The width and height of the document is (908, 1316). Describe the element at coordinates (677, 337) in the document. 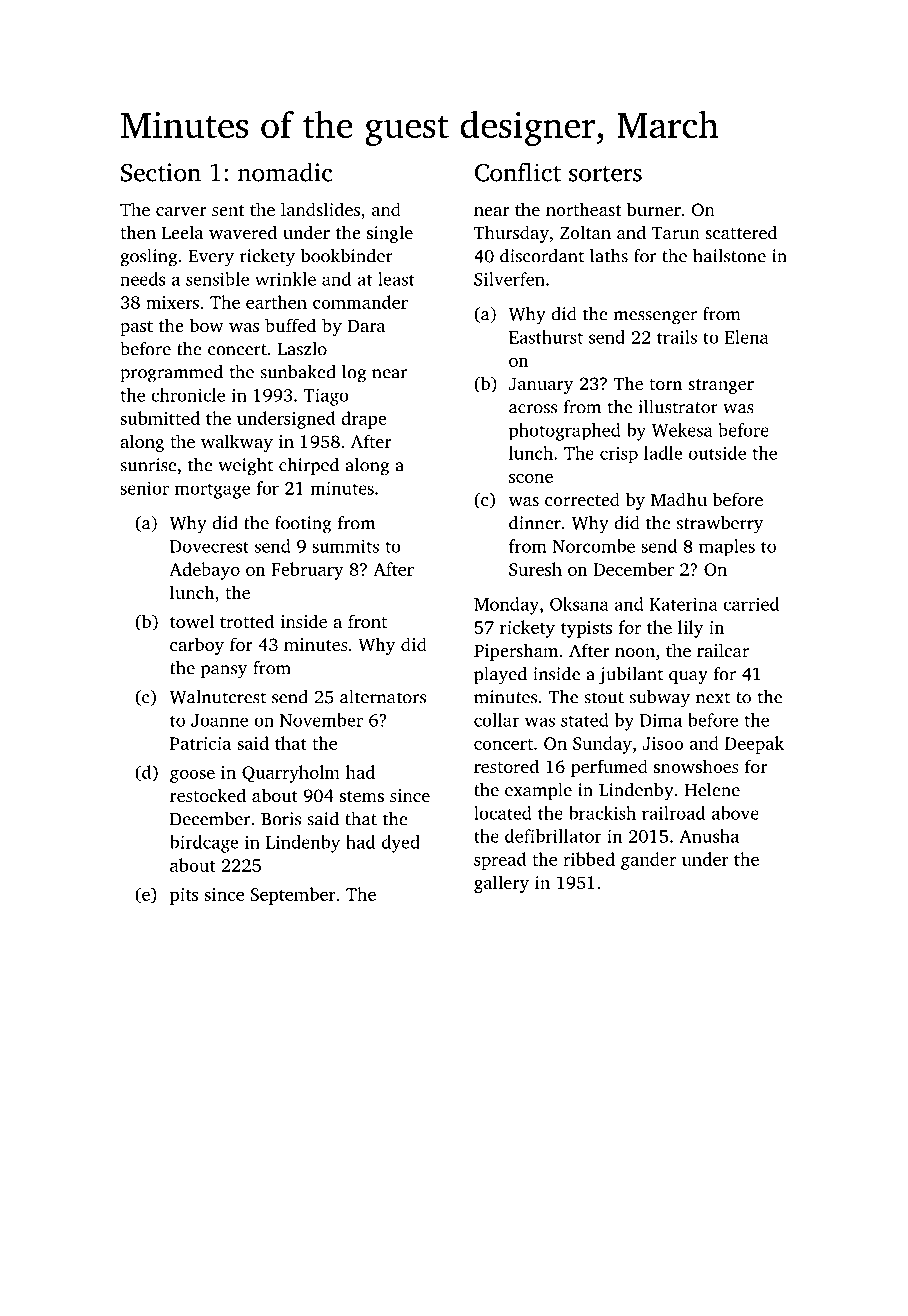

I see `trails` at that location.
